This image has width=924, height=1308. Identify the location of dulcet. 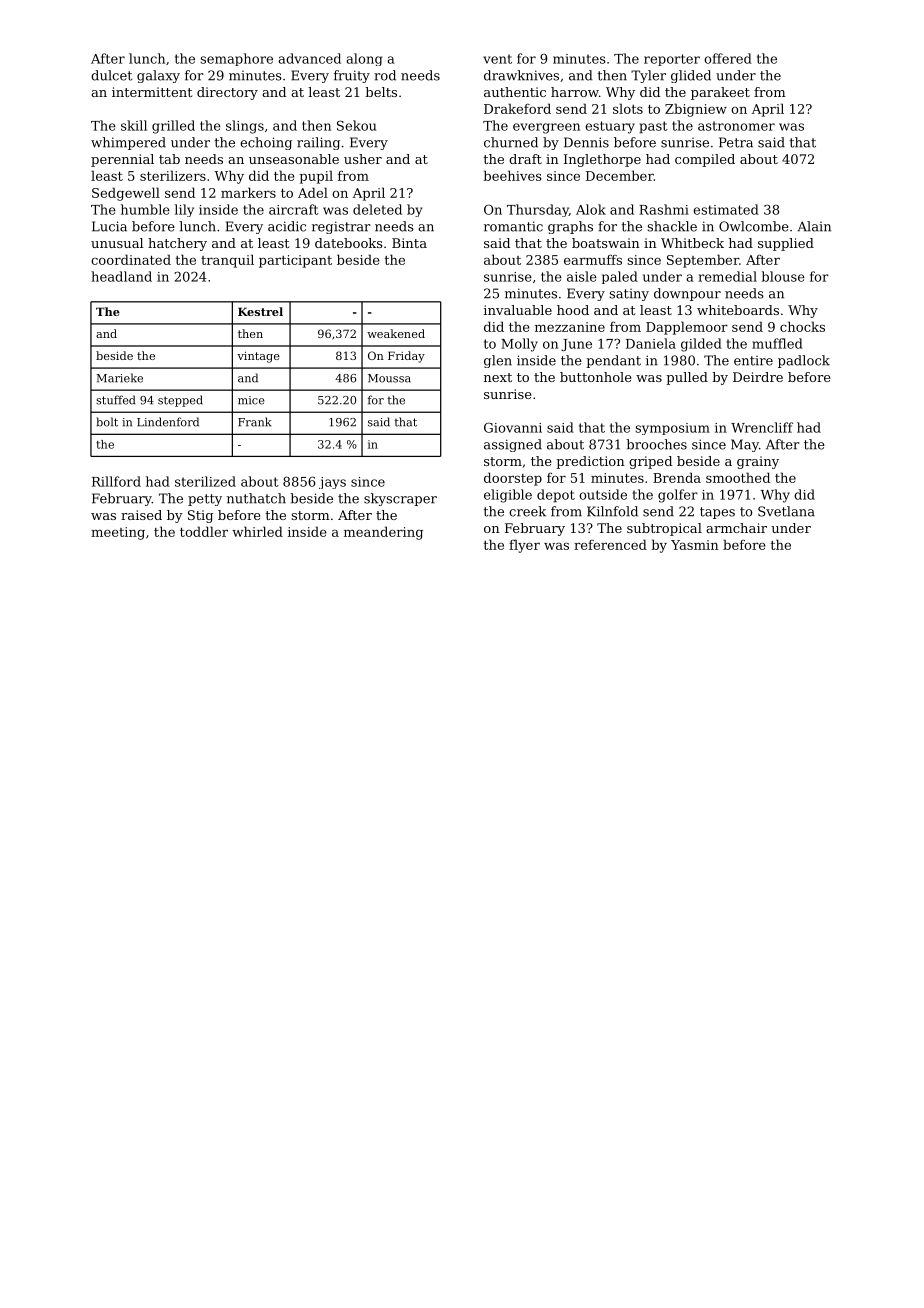
(111, 75).
